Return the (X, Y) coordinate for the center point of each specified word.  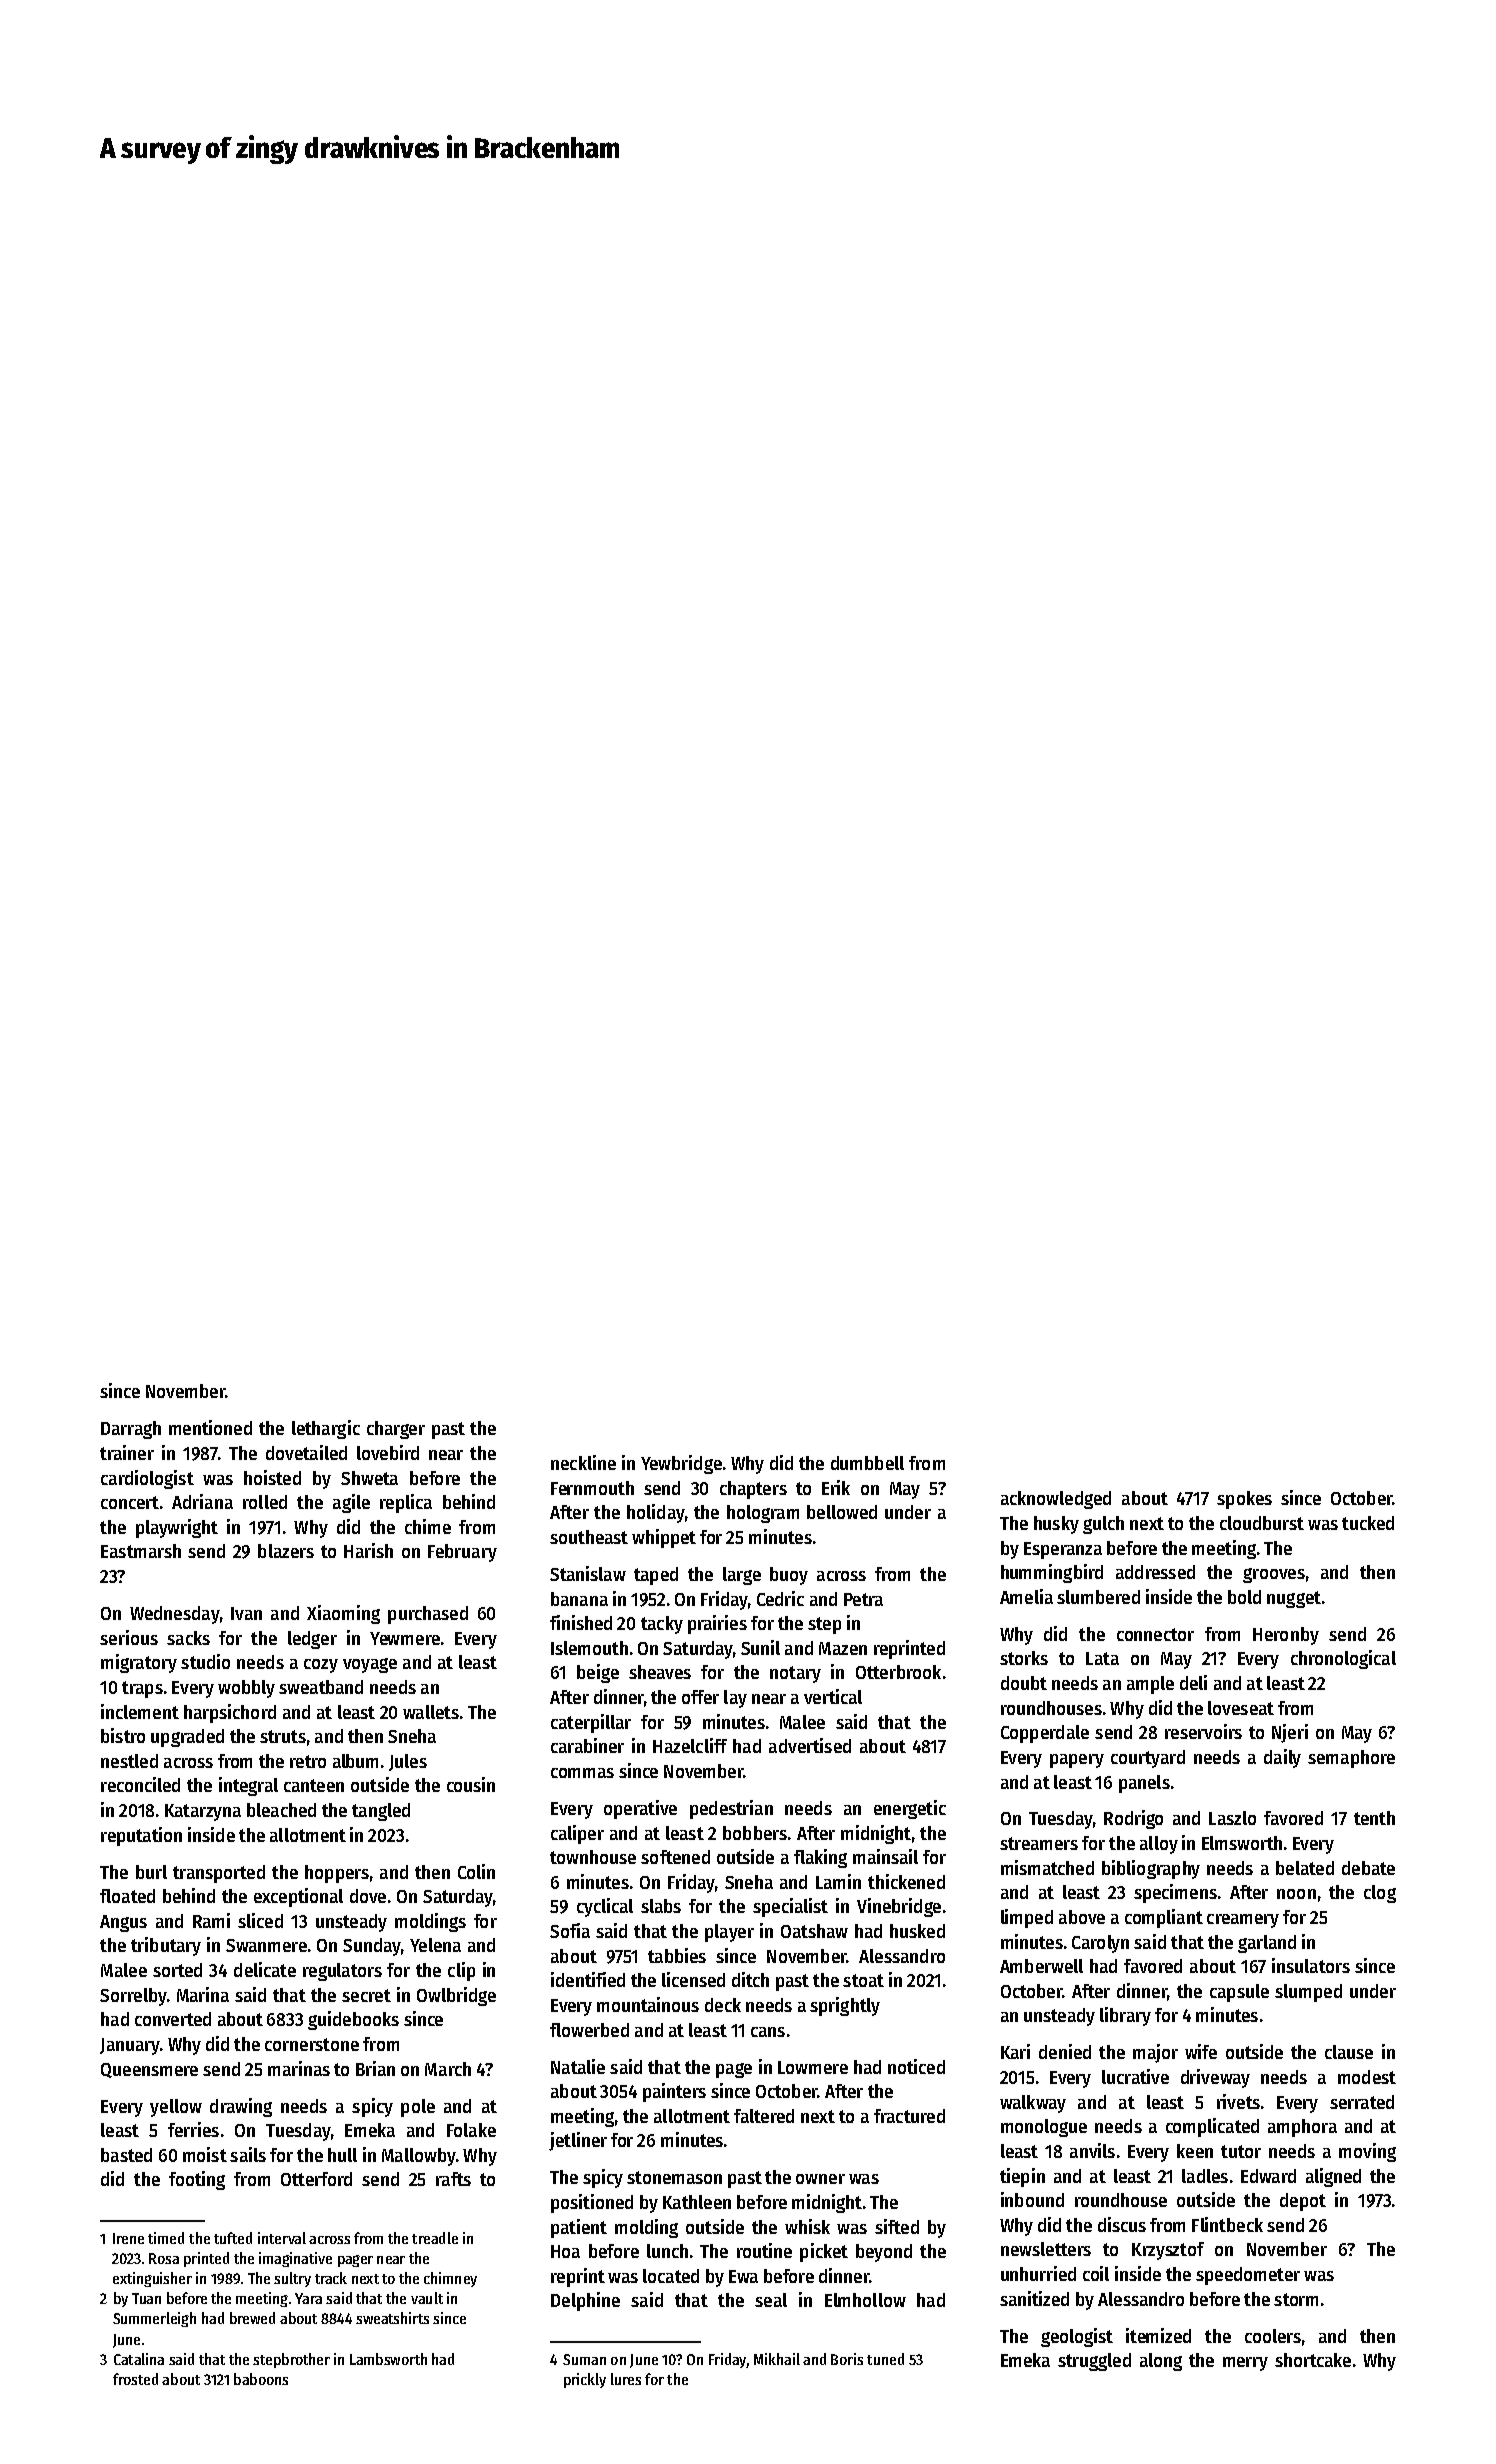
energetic (910, 1809)
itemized (1158, 2335)
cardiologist (147, 1479)
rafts (453, 2179)
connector (1155, 1634)
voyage (370, 1665)
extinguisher (152, 2279)
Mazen (843, 1648)
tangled (381, 1812)
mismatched (1047, 1867)
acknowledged (1056, 1500)
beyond (884, 2253)
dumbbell (867, 1463)
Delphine (585, 2301)
